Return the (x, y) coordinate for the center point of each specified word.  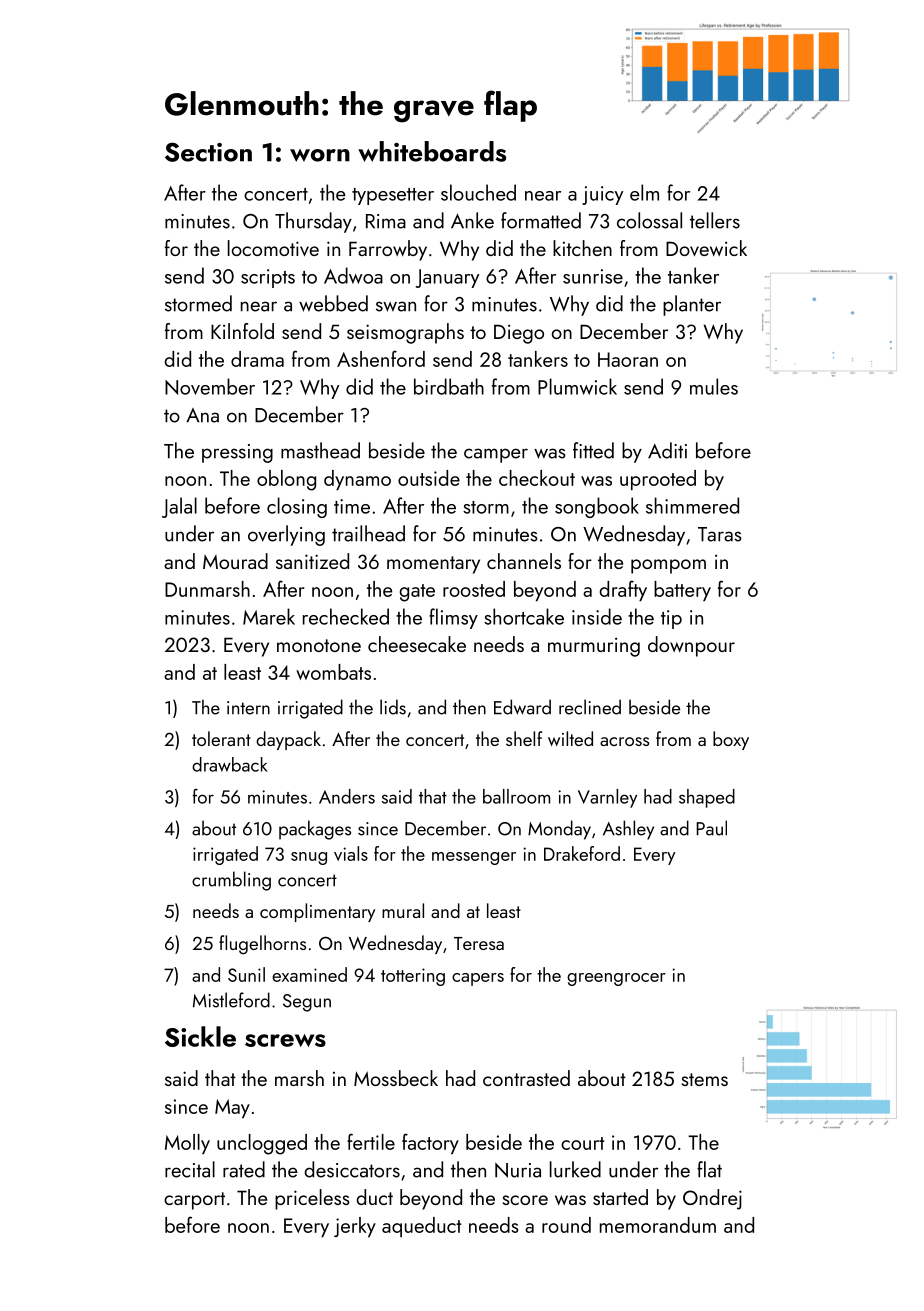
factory (430, 1143)
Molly (187, 1144)
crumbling (231, 881)
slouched (478, 192)
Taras (720, 534)
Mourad (235, 561)
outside (429, 478)
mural (403, 910)
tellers (715, 220)
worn (320, 155)
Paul (711, 828)
